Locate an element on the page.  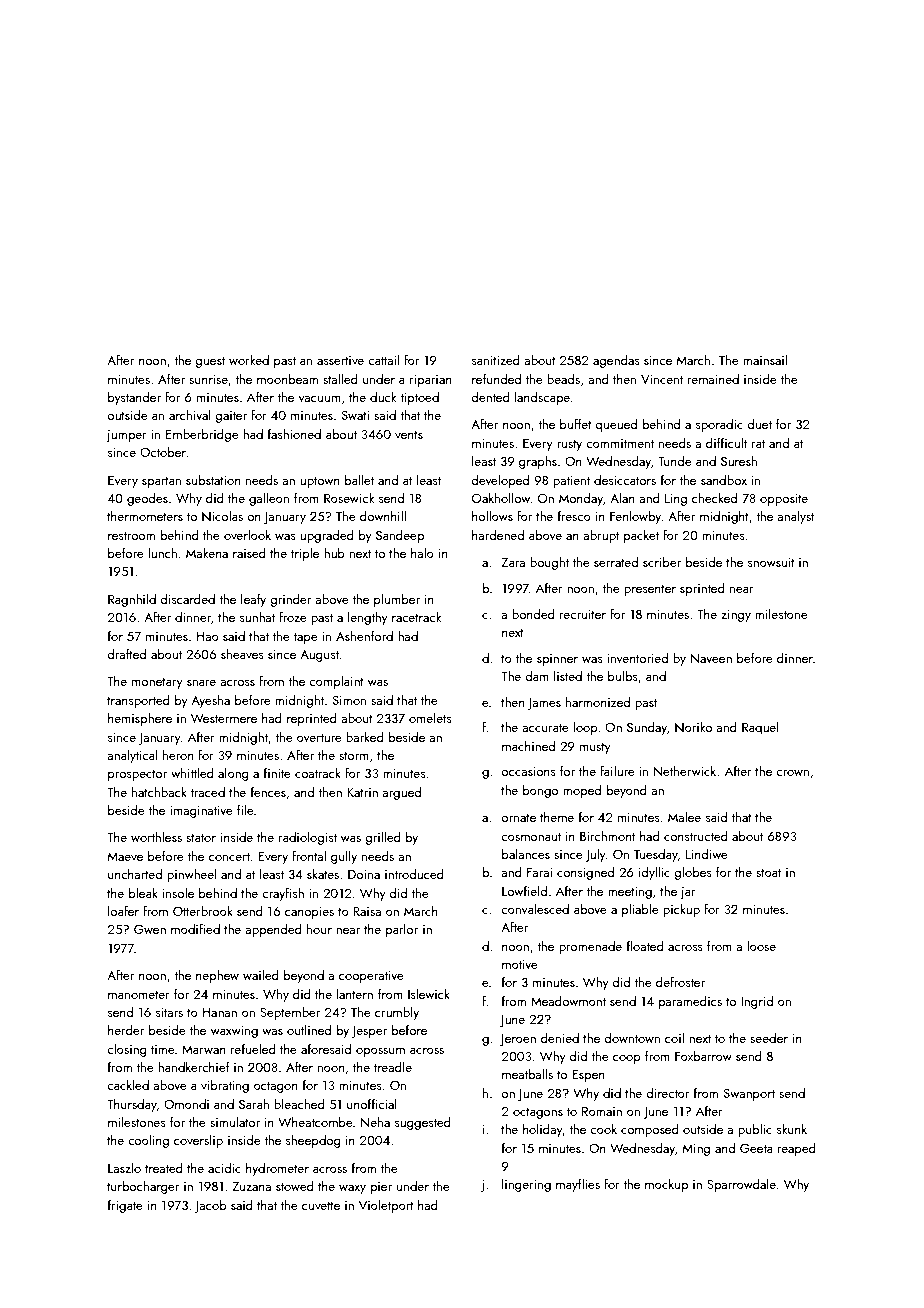
guest is located at coordinates (210, 362).
